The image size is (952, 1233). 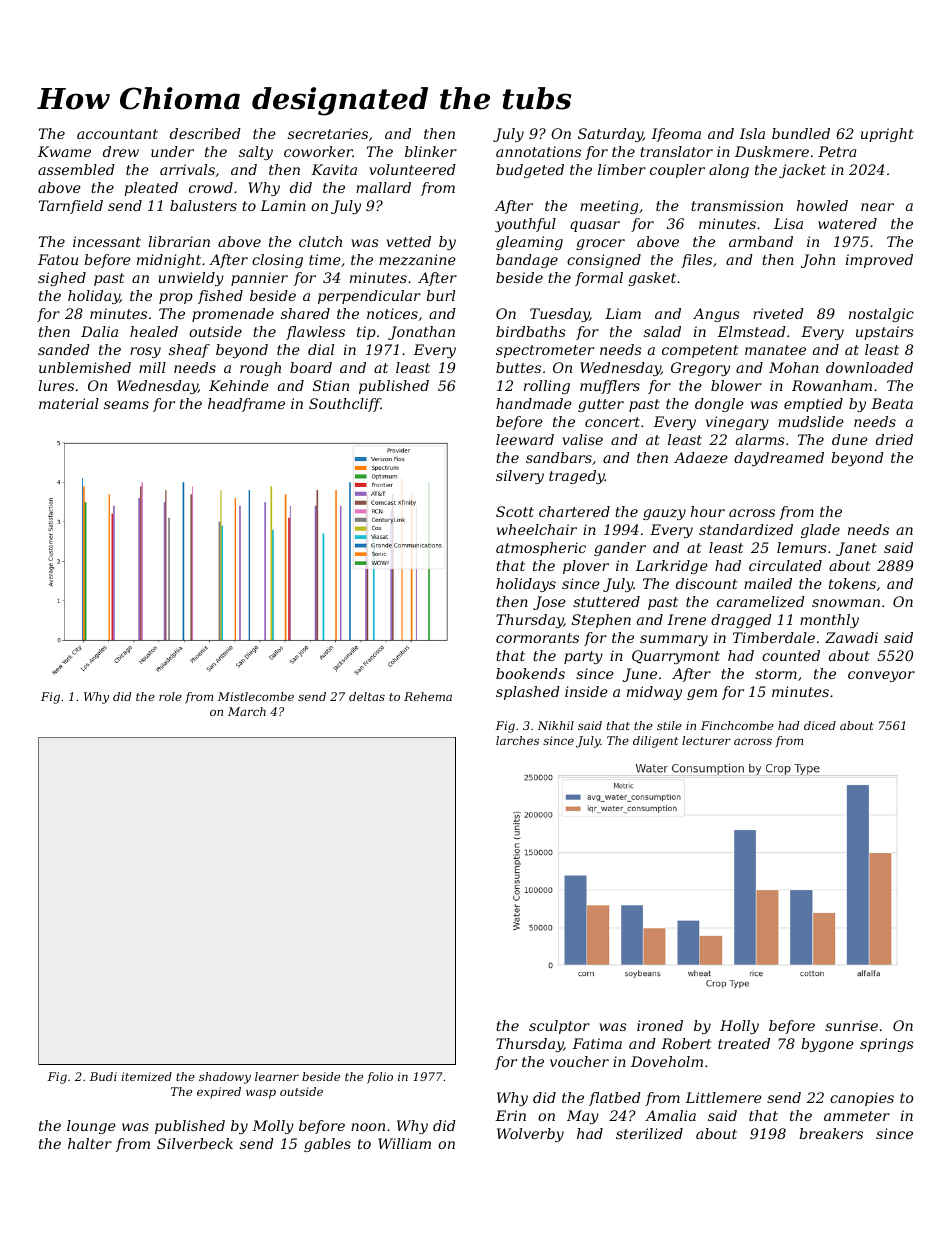 I want to click on tip, so click(x=366, y=333).
